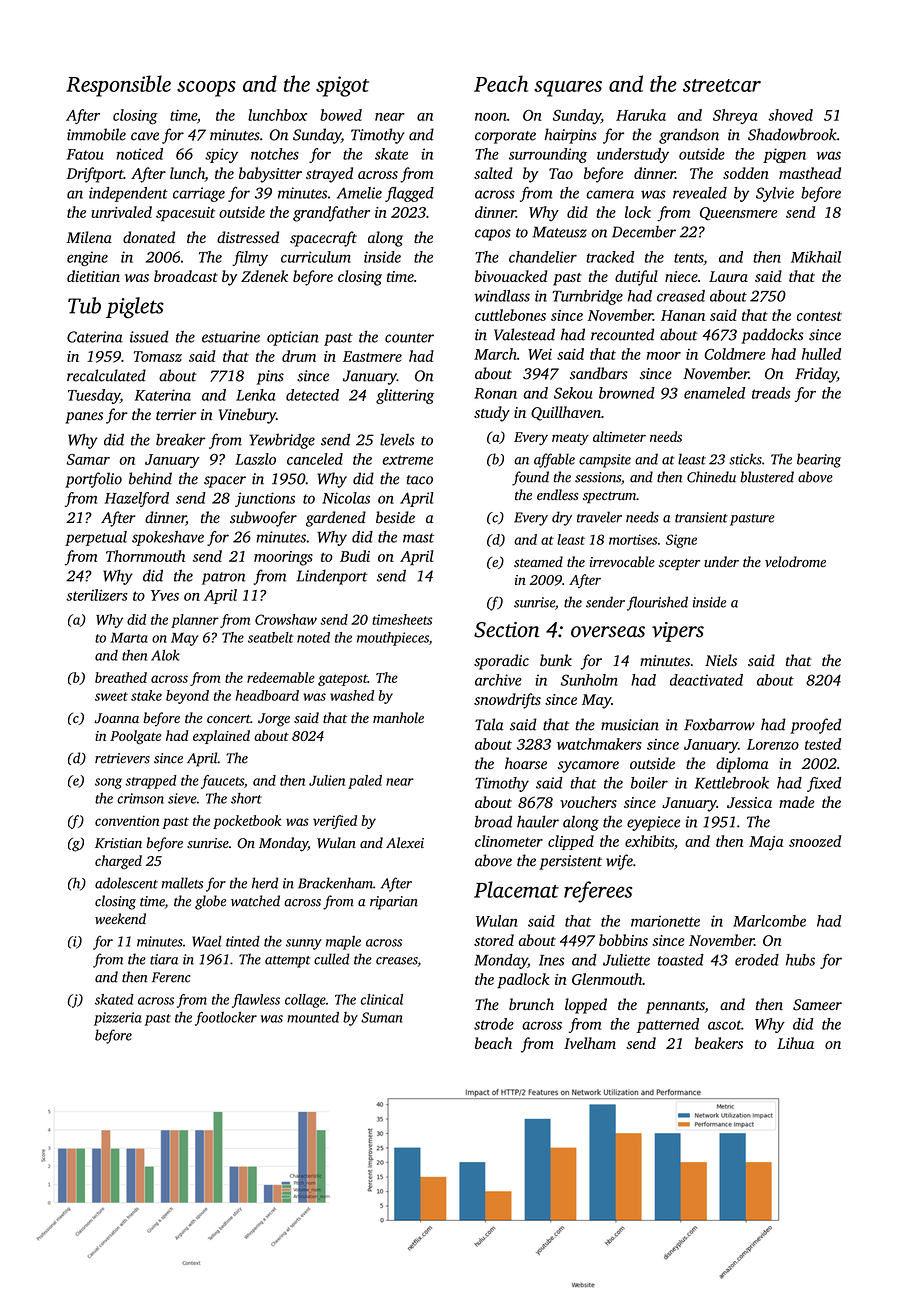  I want to click on breaker, so click(180, 439).
